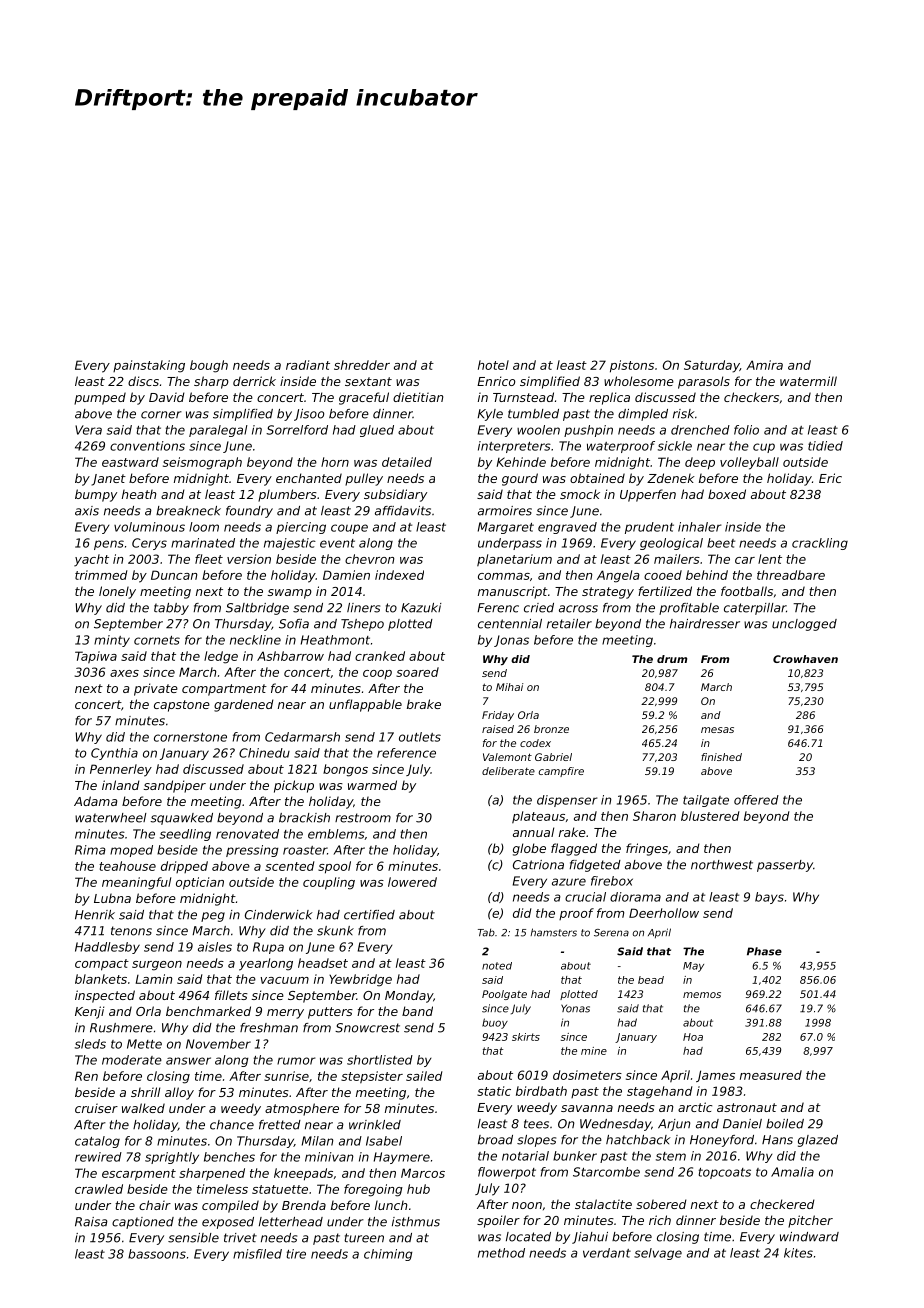 The image size is (924, 1308). Describe the element at coordinates (632, 366) in the document. I see `pistons` at that location.
